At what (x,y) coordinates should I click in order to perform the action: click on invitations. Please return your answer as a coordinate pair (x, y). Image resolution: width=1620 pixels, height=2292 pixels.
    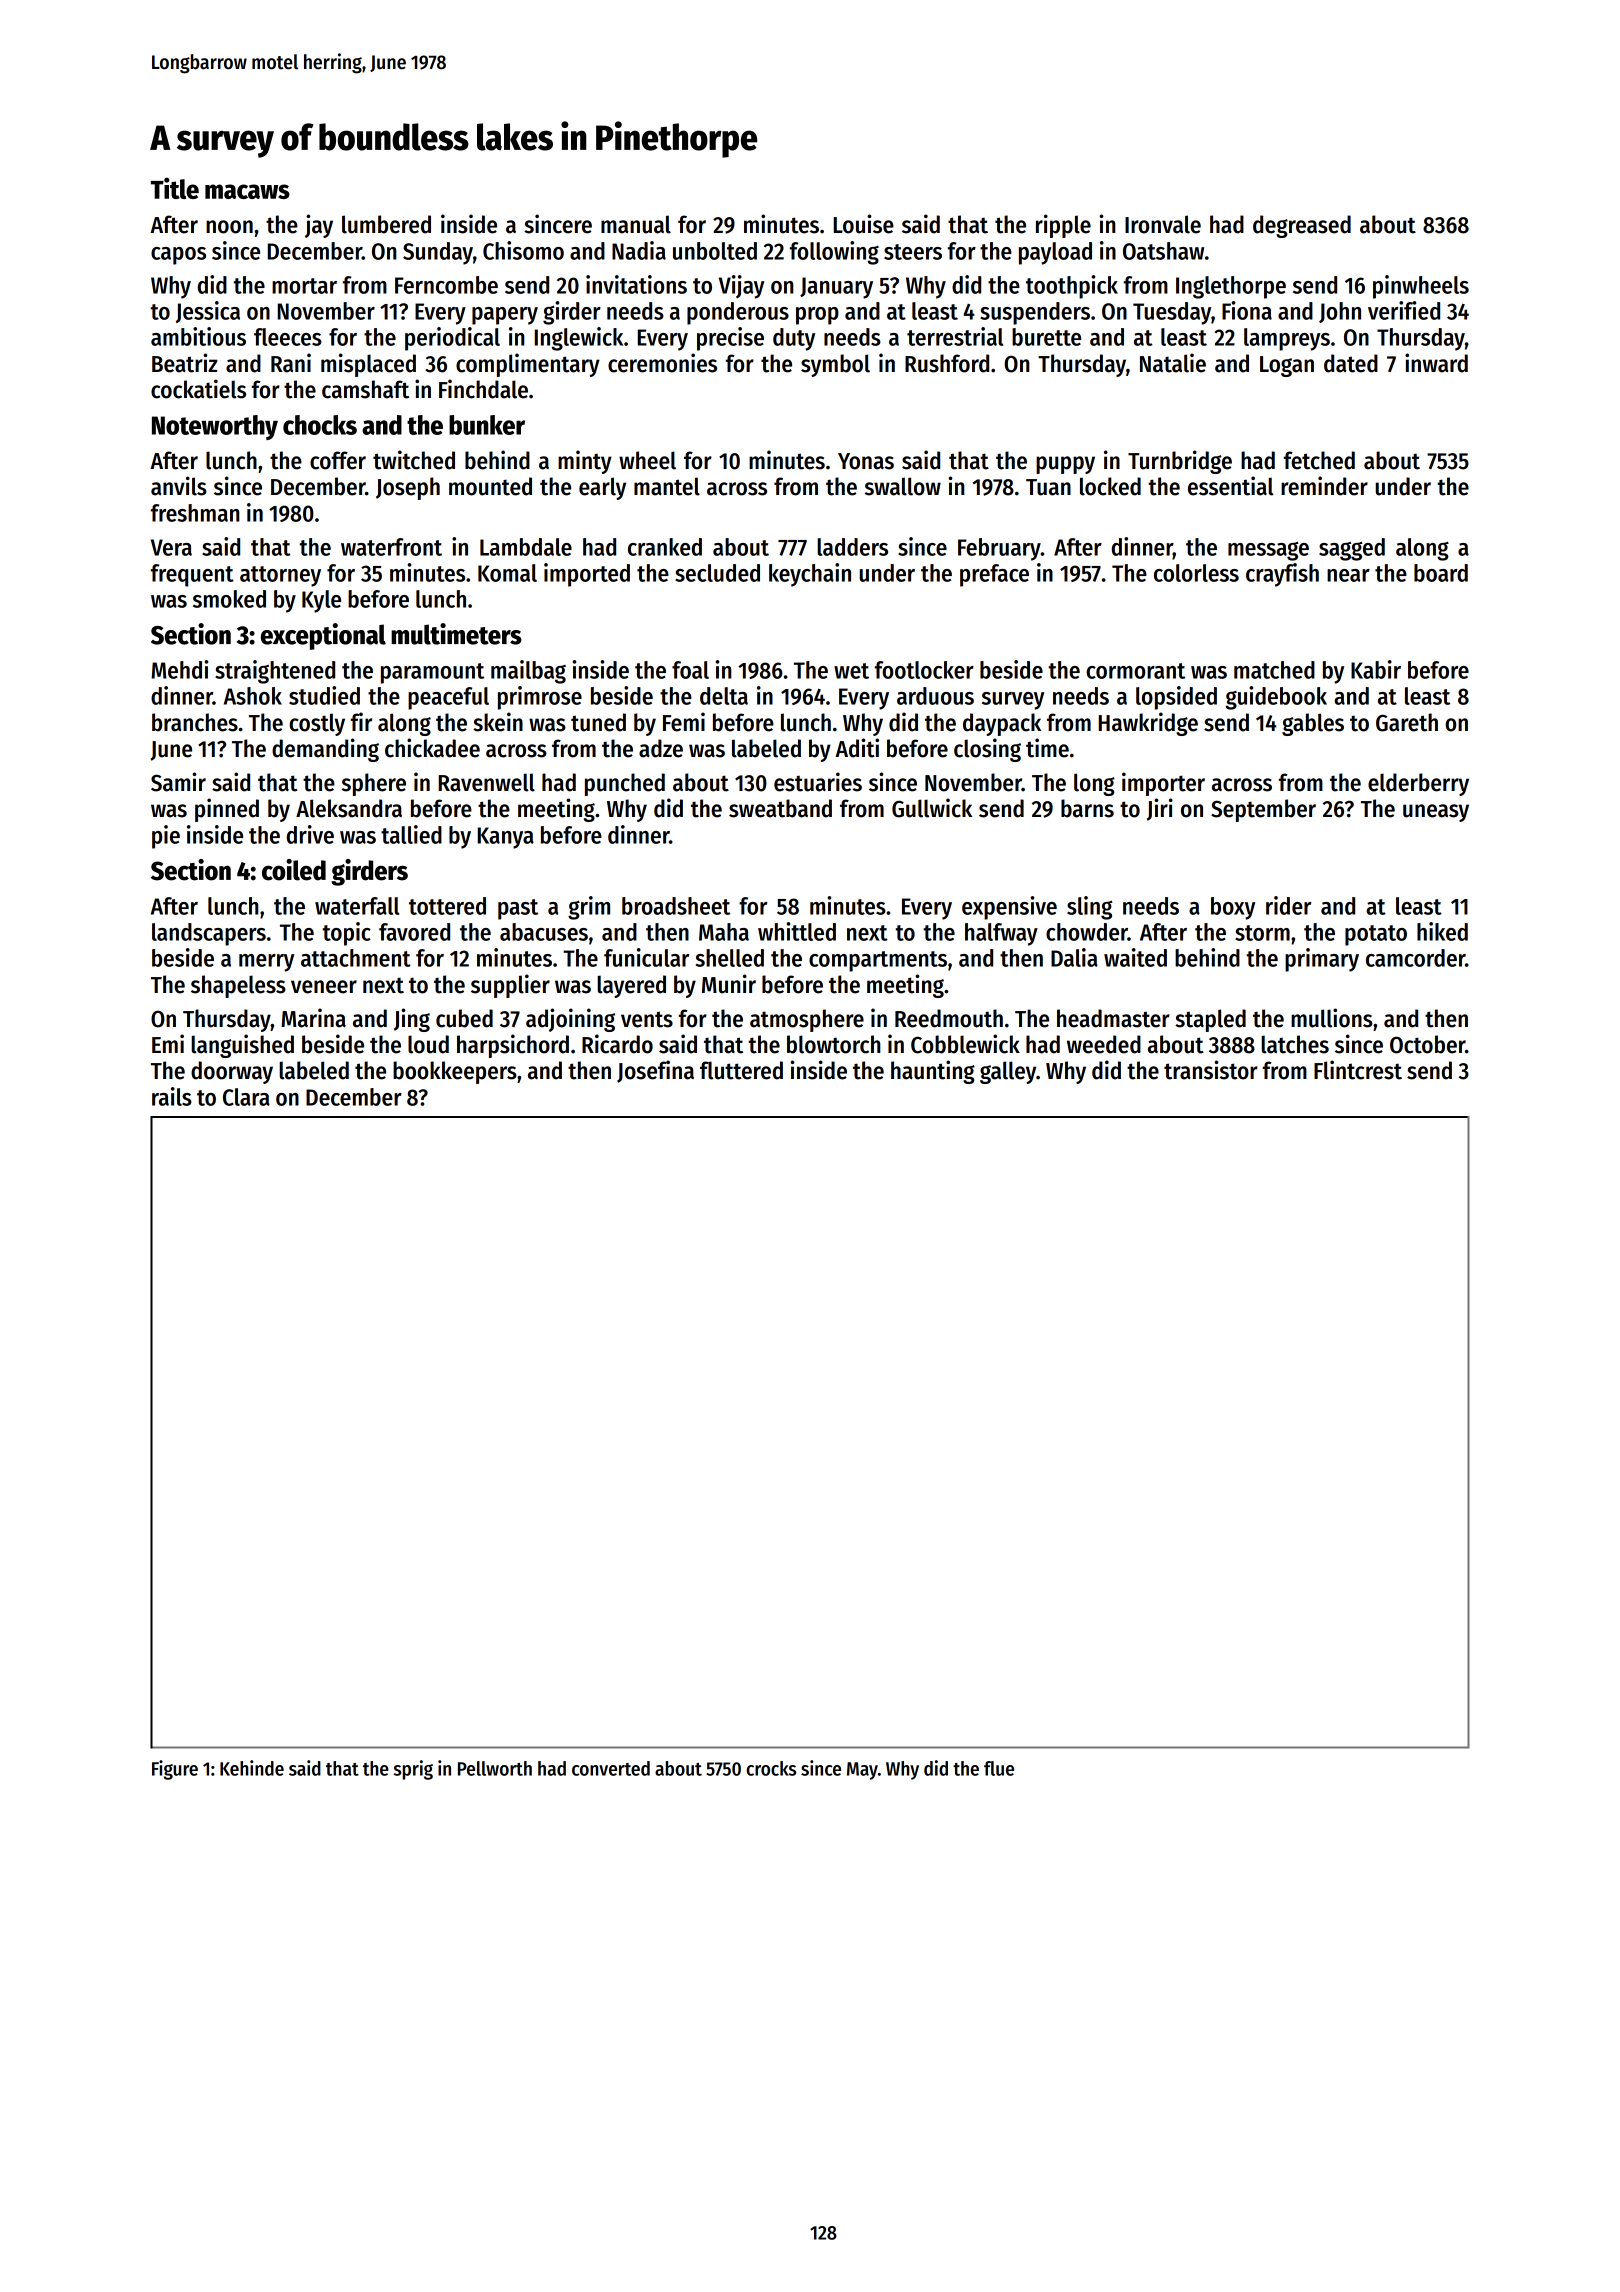
    Looking at the image, I should click on (636, 284).
